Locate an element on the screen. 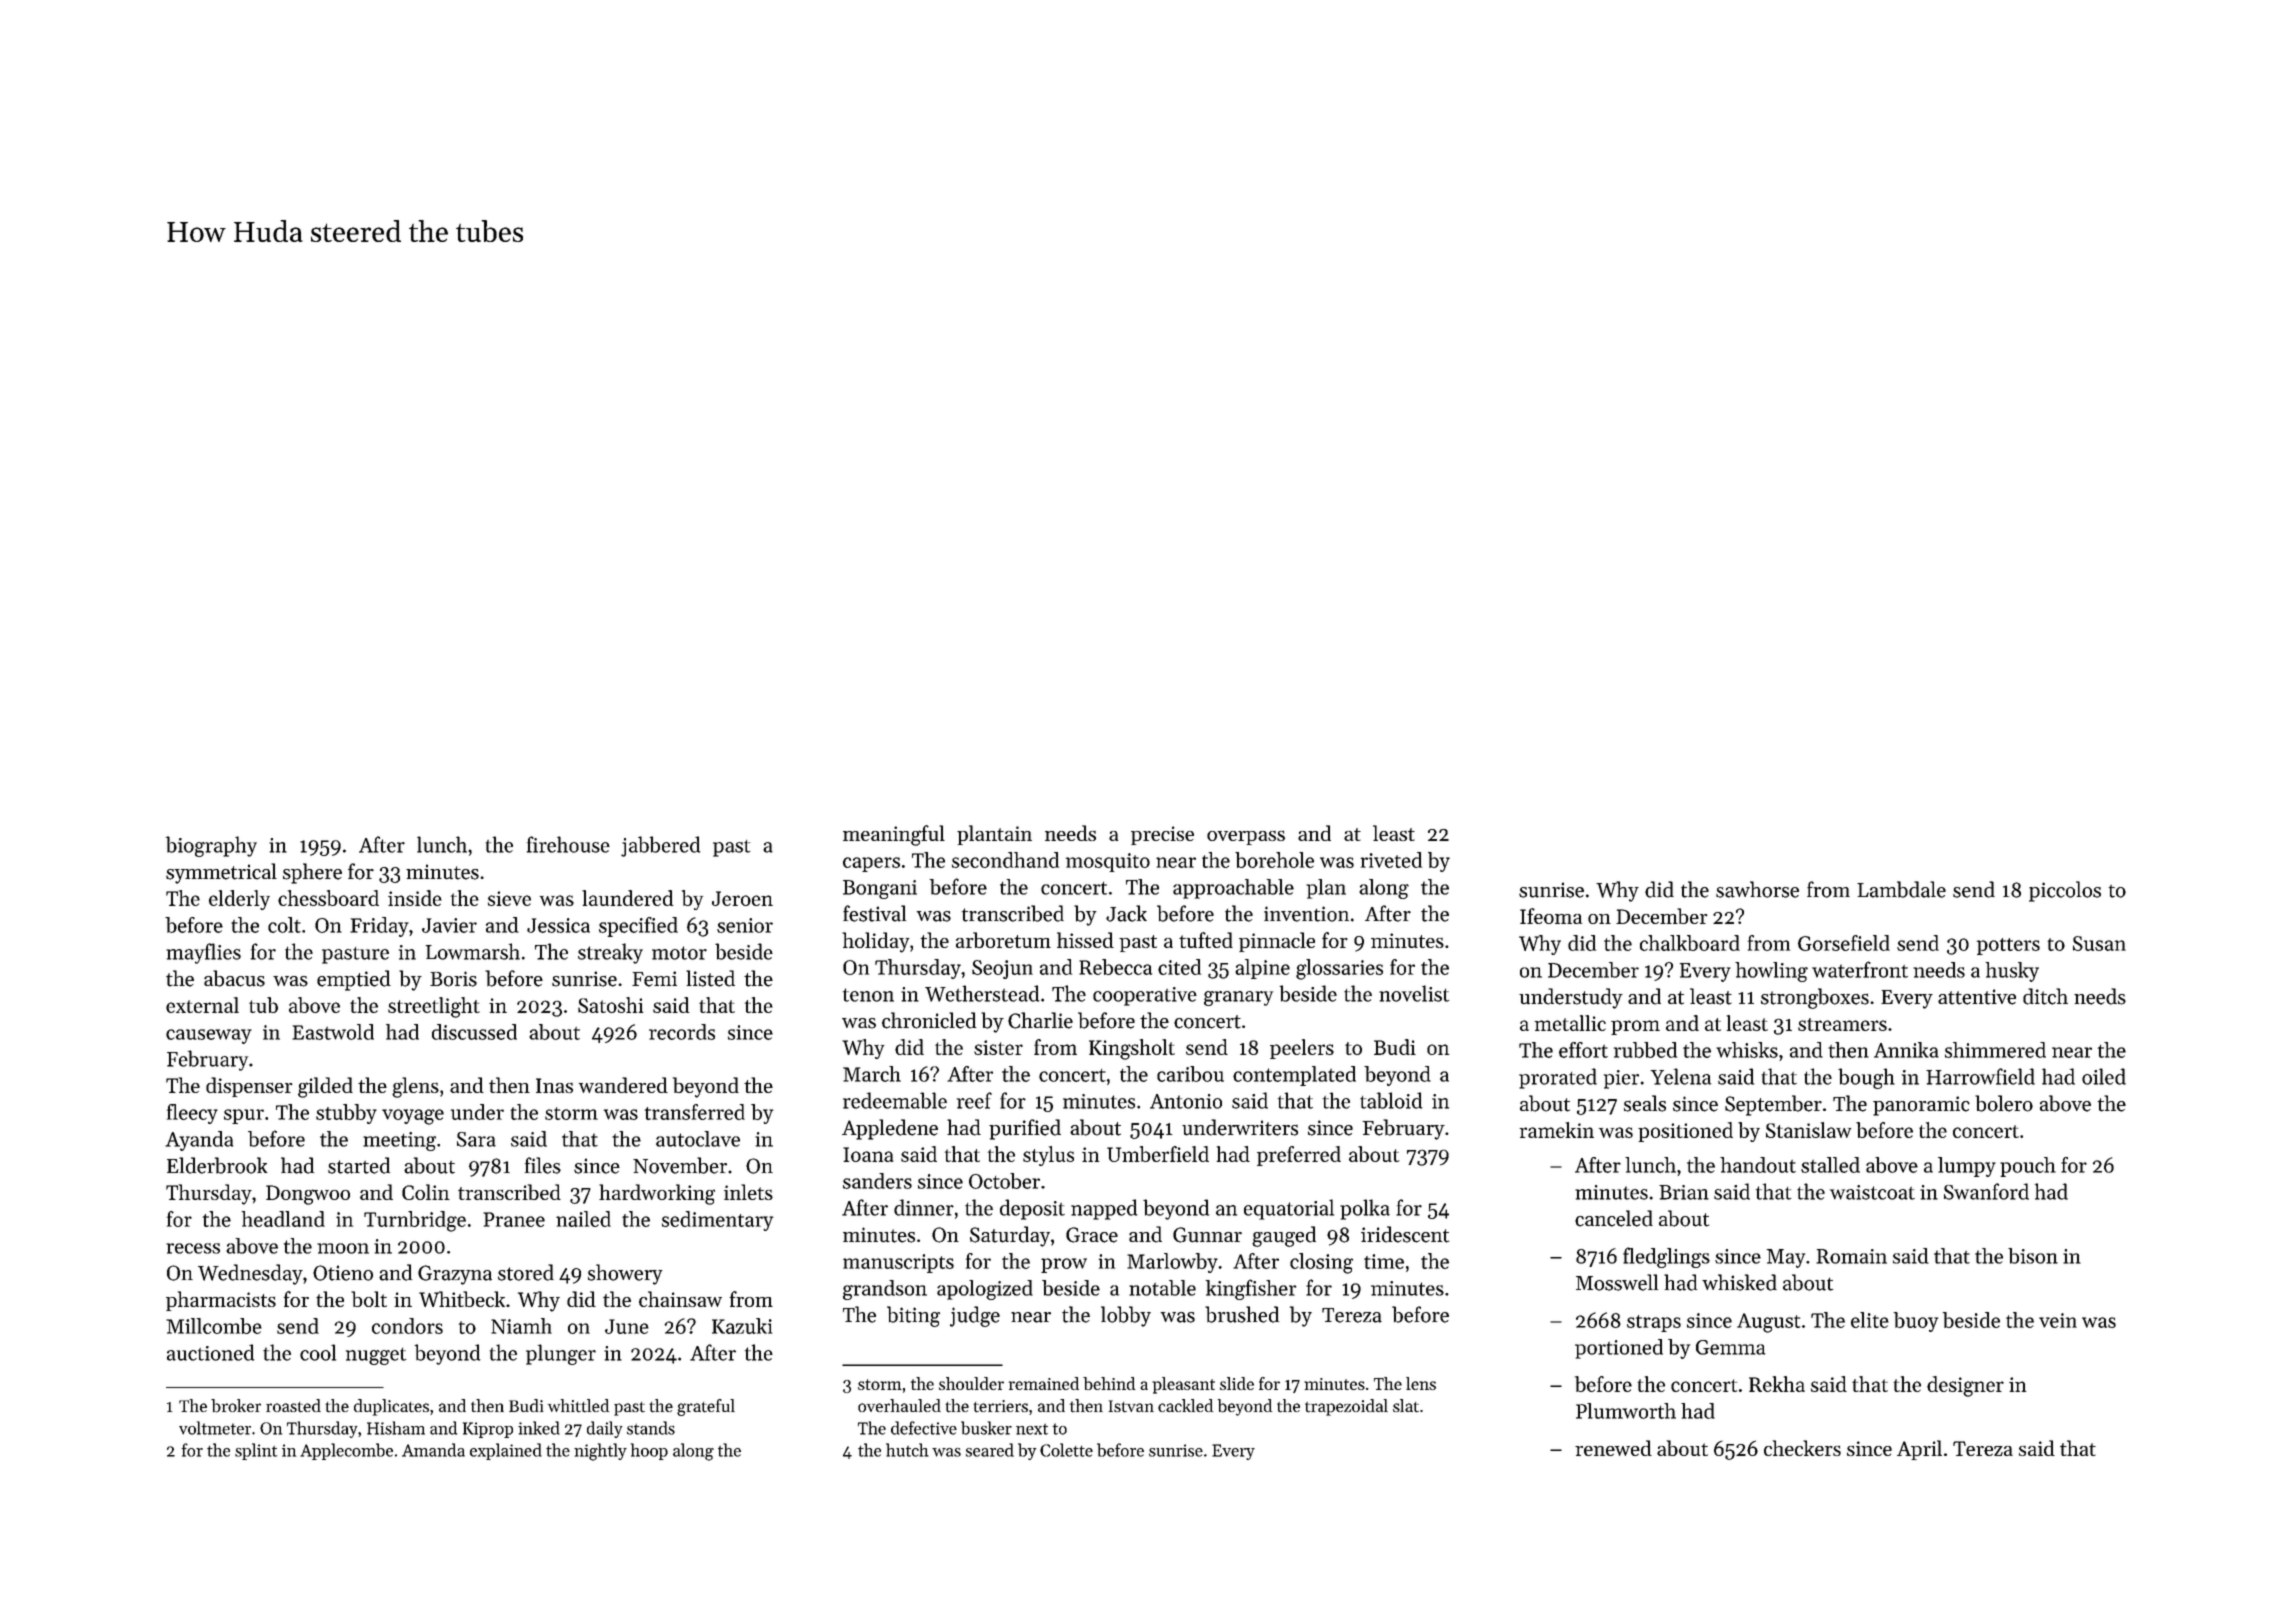 The image size is (2292, 1620). precise is located at coordinates (1162, 835).
